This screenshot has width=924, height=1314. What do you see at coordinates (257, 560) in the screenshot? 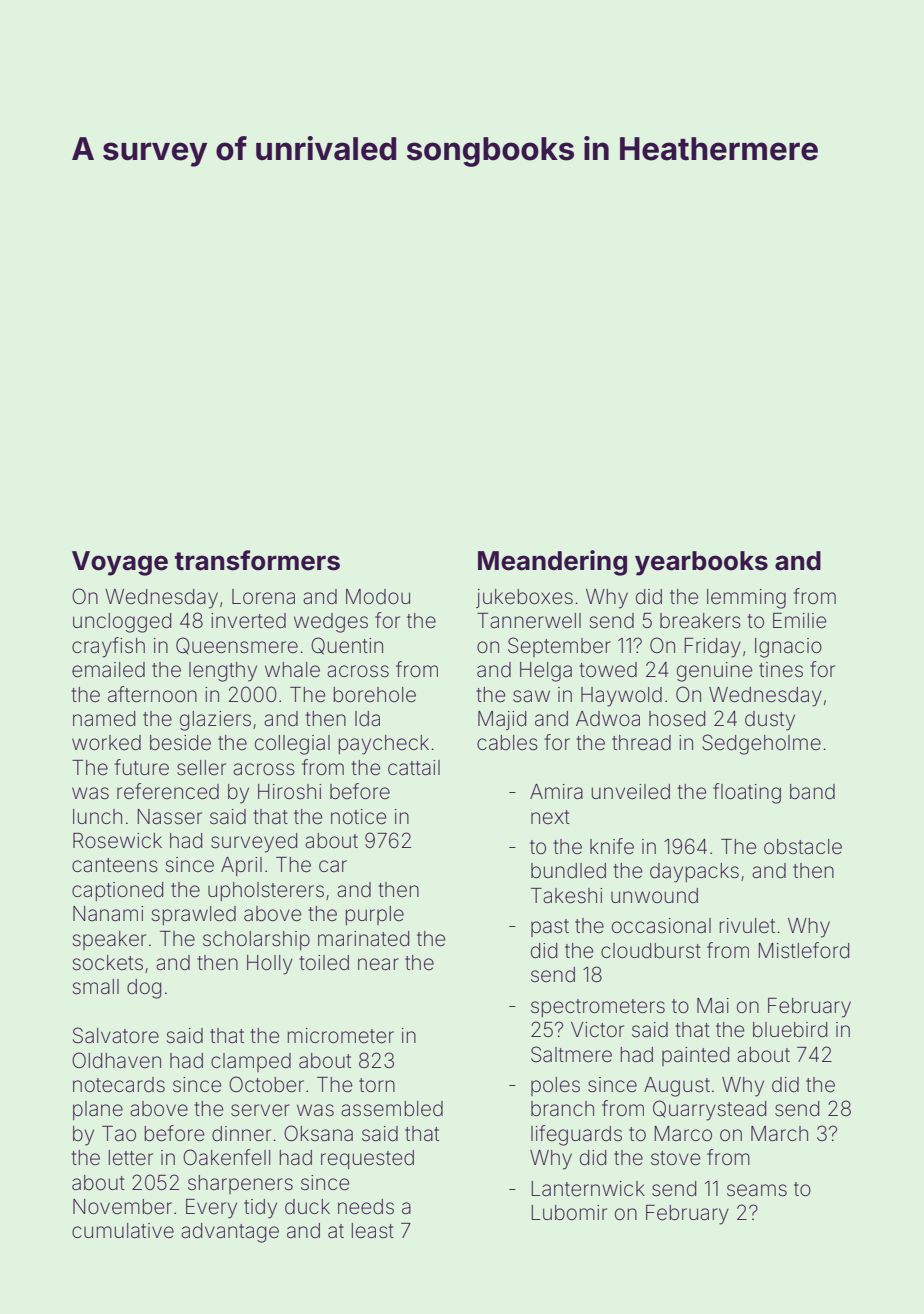
I see `transformers` at bounding box center [257, 560].
